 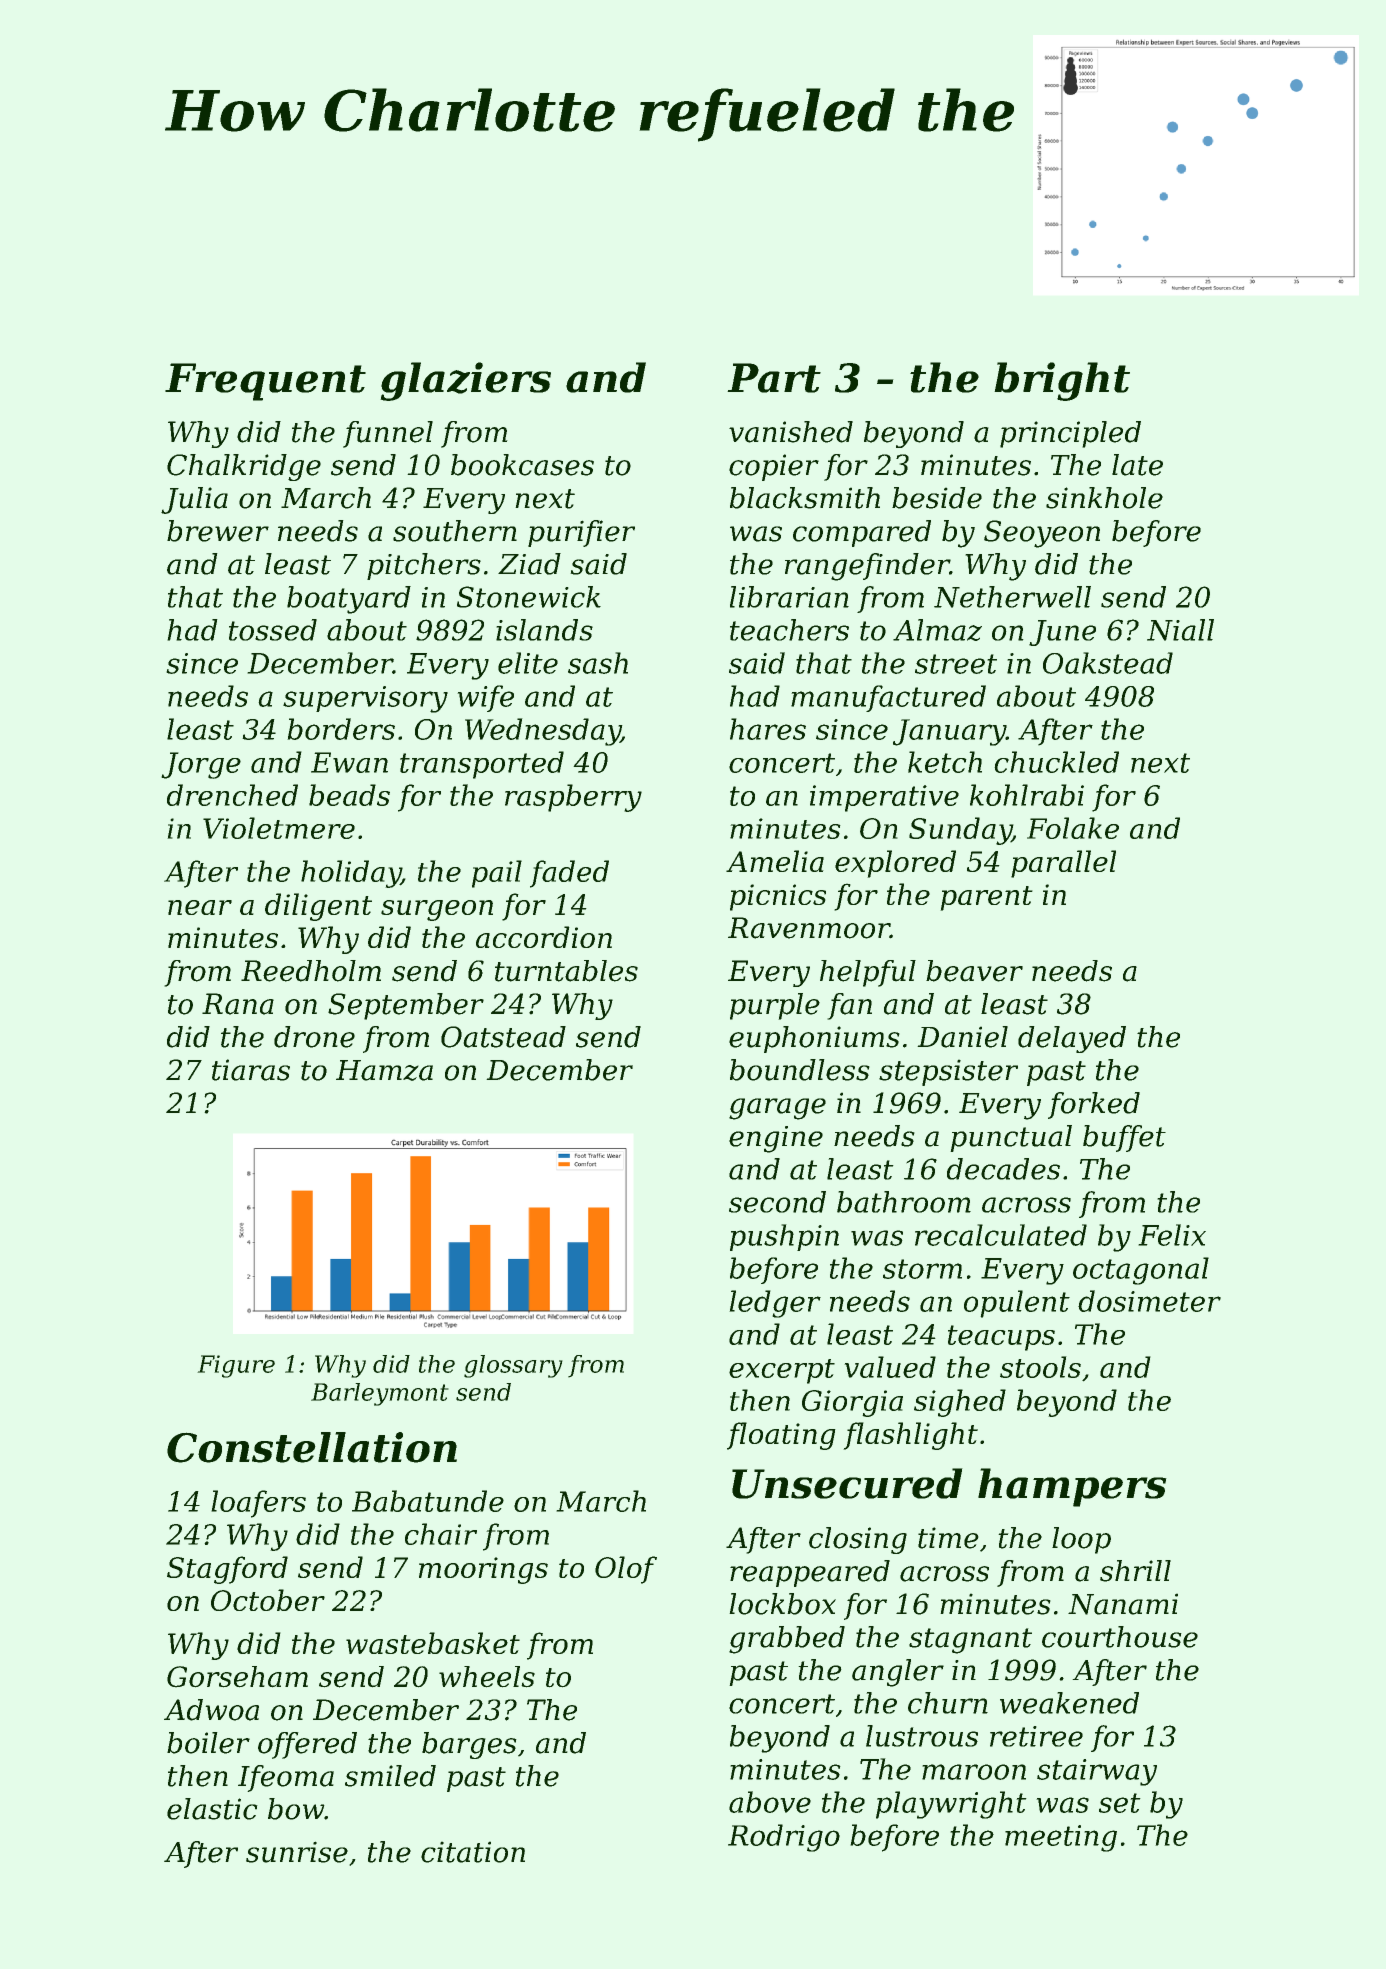 What do you see at coordinates (777, 1202) in the document?
I see `second` at bounding box center [777, 1202].
